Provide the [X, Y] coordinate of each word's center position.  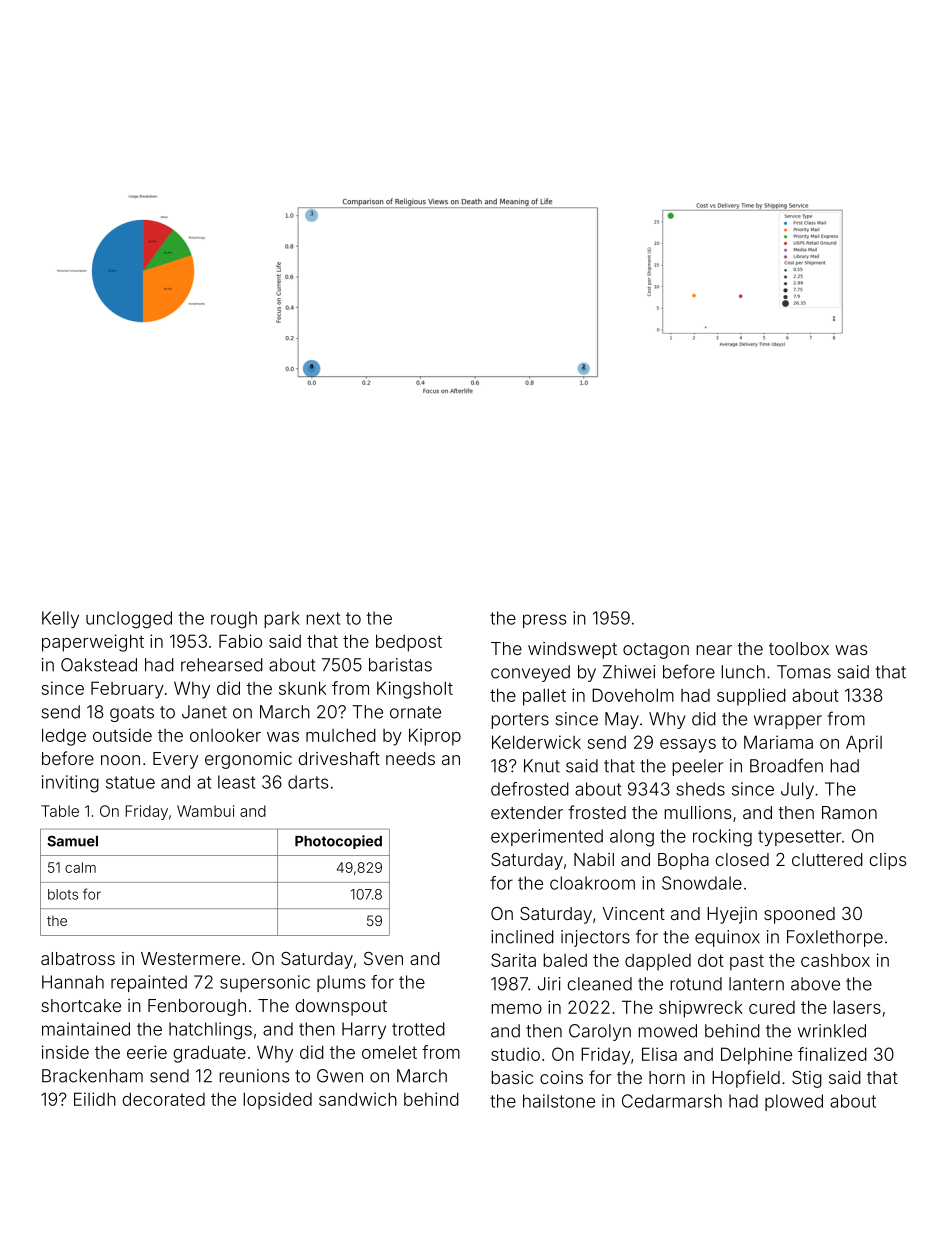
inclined [522, 937]
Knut [542, 766]
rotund [696, 984]
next [323, 618]
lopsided [277, 1101]
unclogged [129, 620]
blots [63, 894]
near [714, 650]
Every [175, 760]
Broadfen [786, 765]
